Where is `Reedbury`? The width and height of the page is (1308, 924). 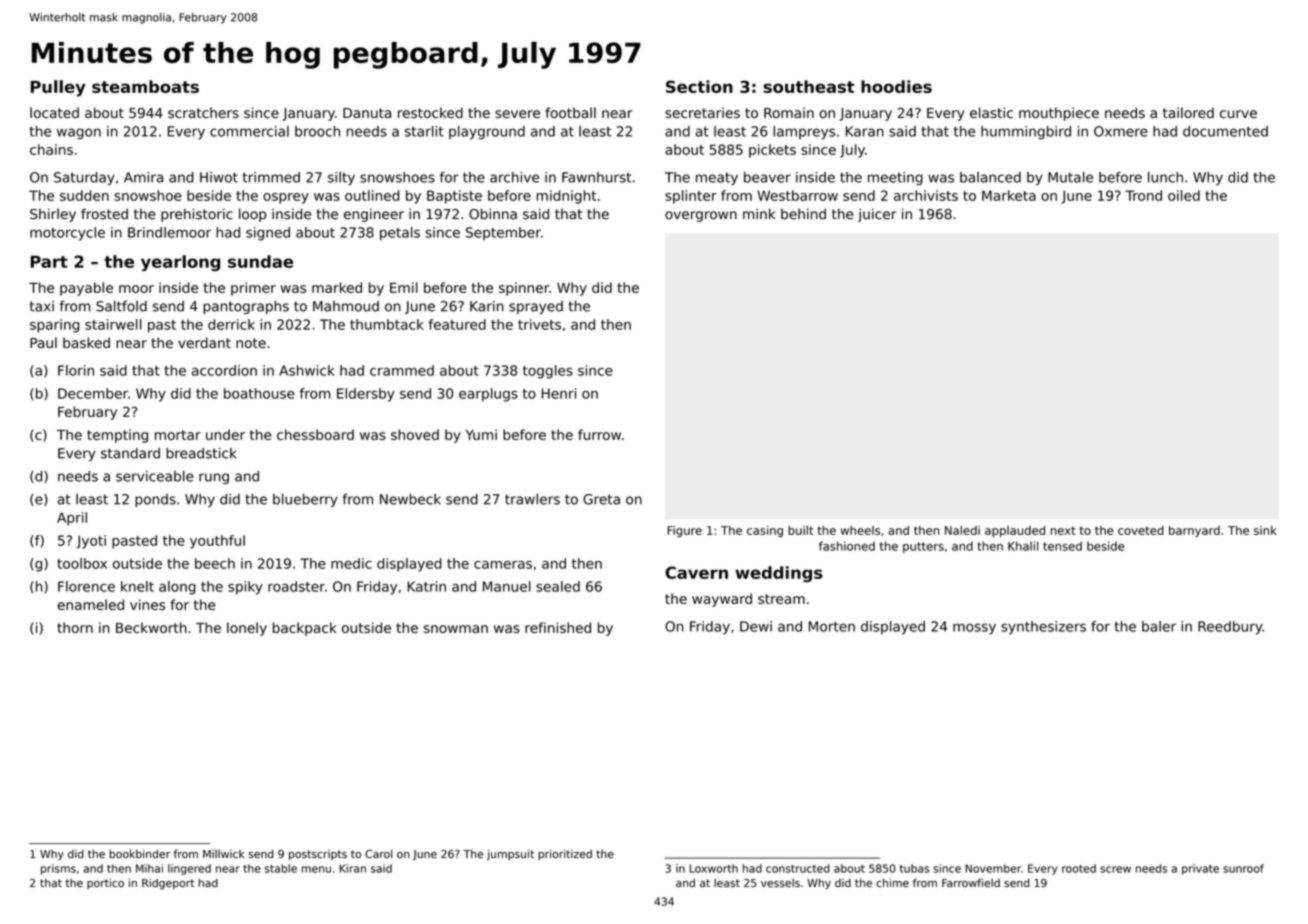
Reedbury is located at coordinates (1230, 628).
